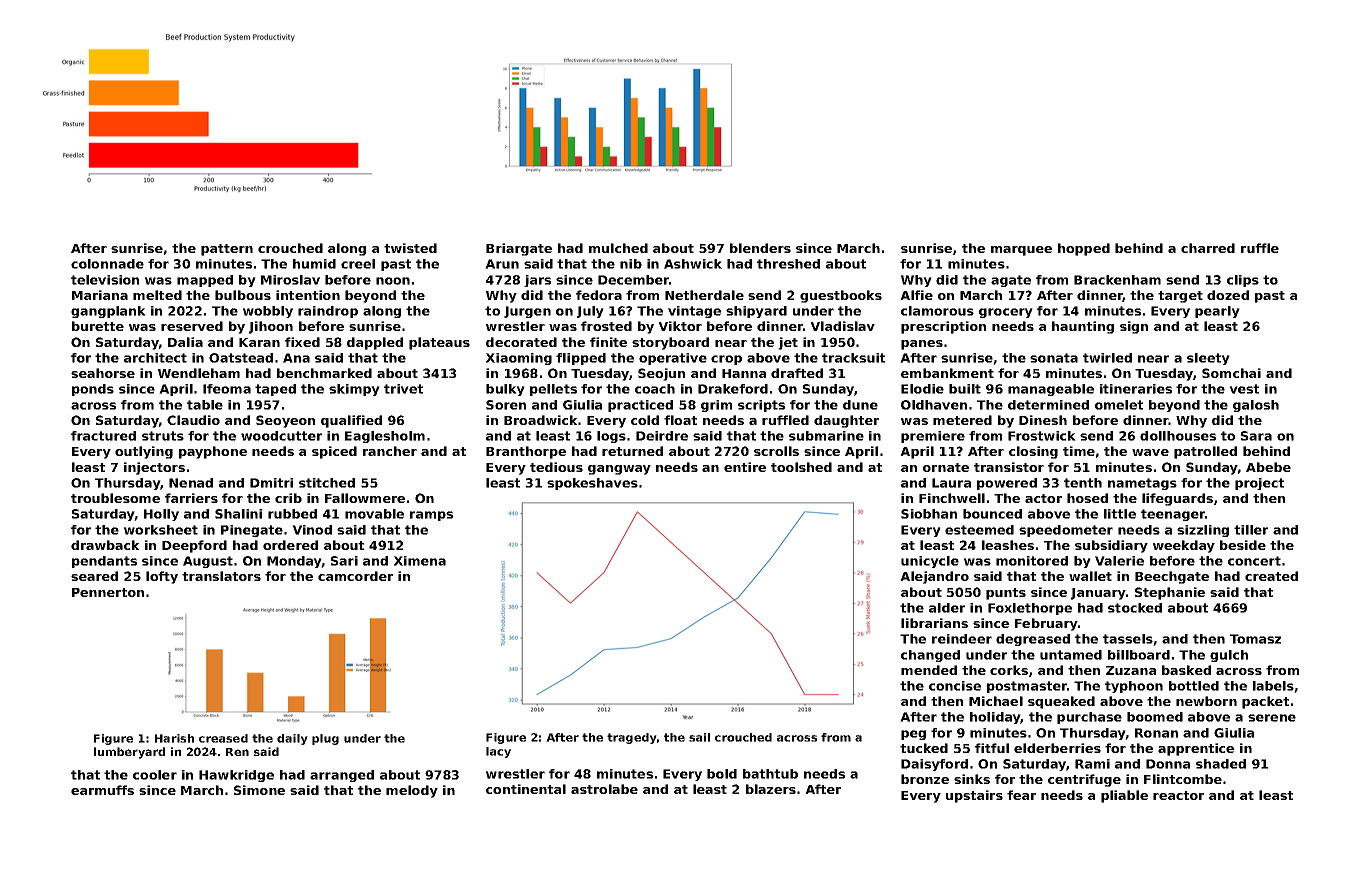 This image has height=887, width=1372. Describe the element at coordinates (439, 343) in the image. I see `plateaus` at that location.
